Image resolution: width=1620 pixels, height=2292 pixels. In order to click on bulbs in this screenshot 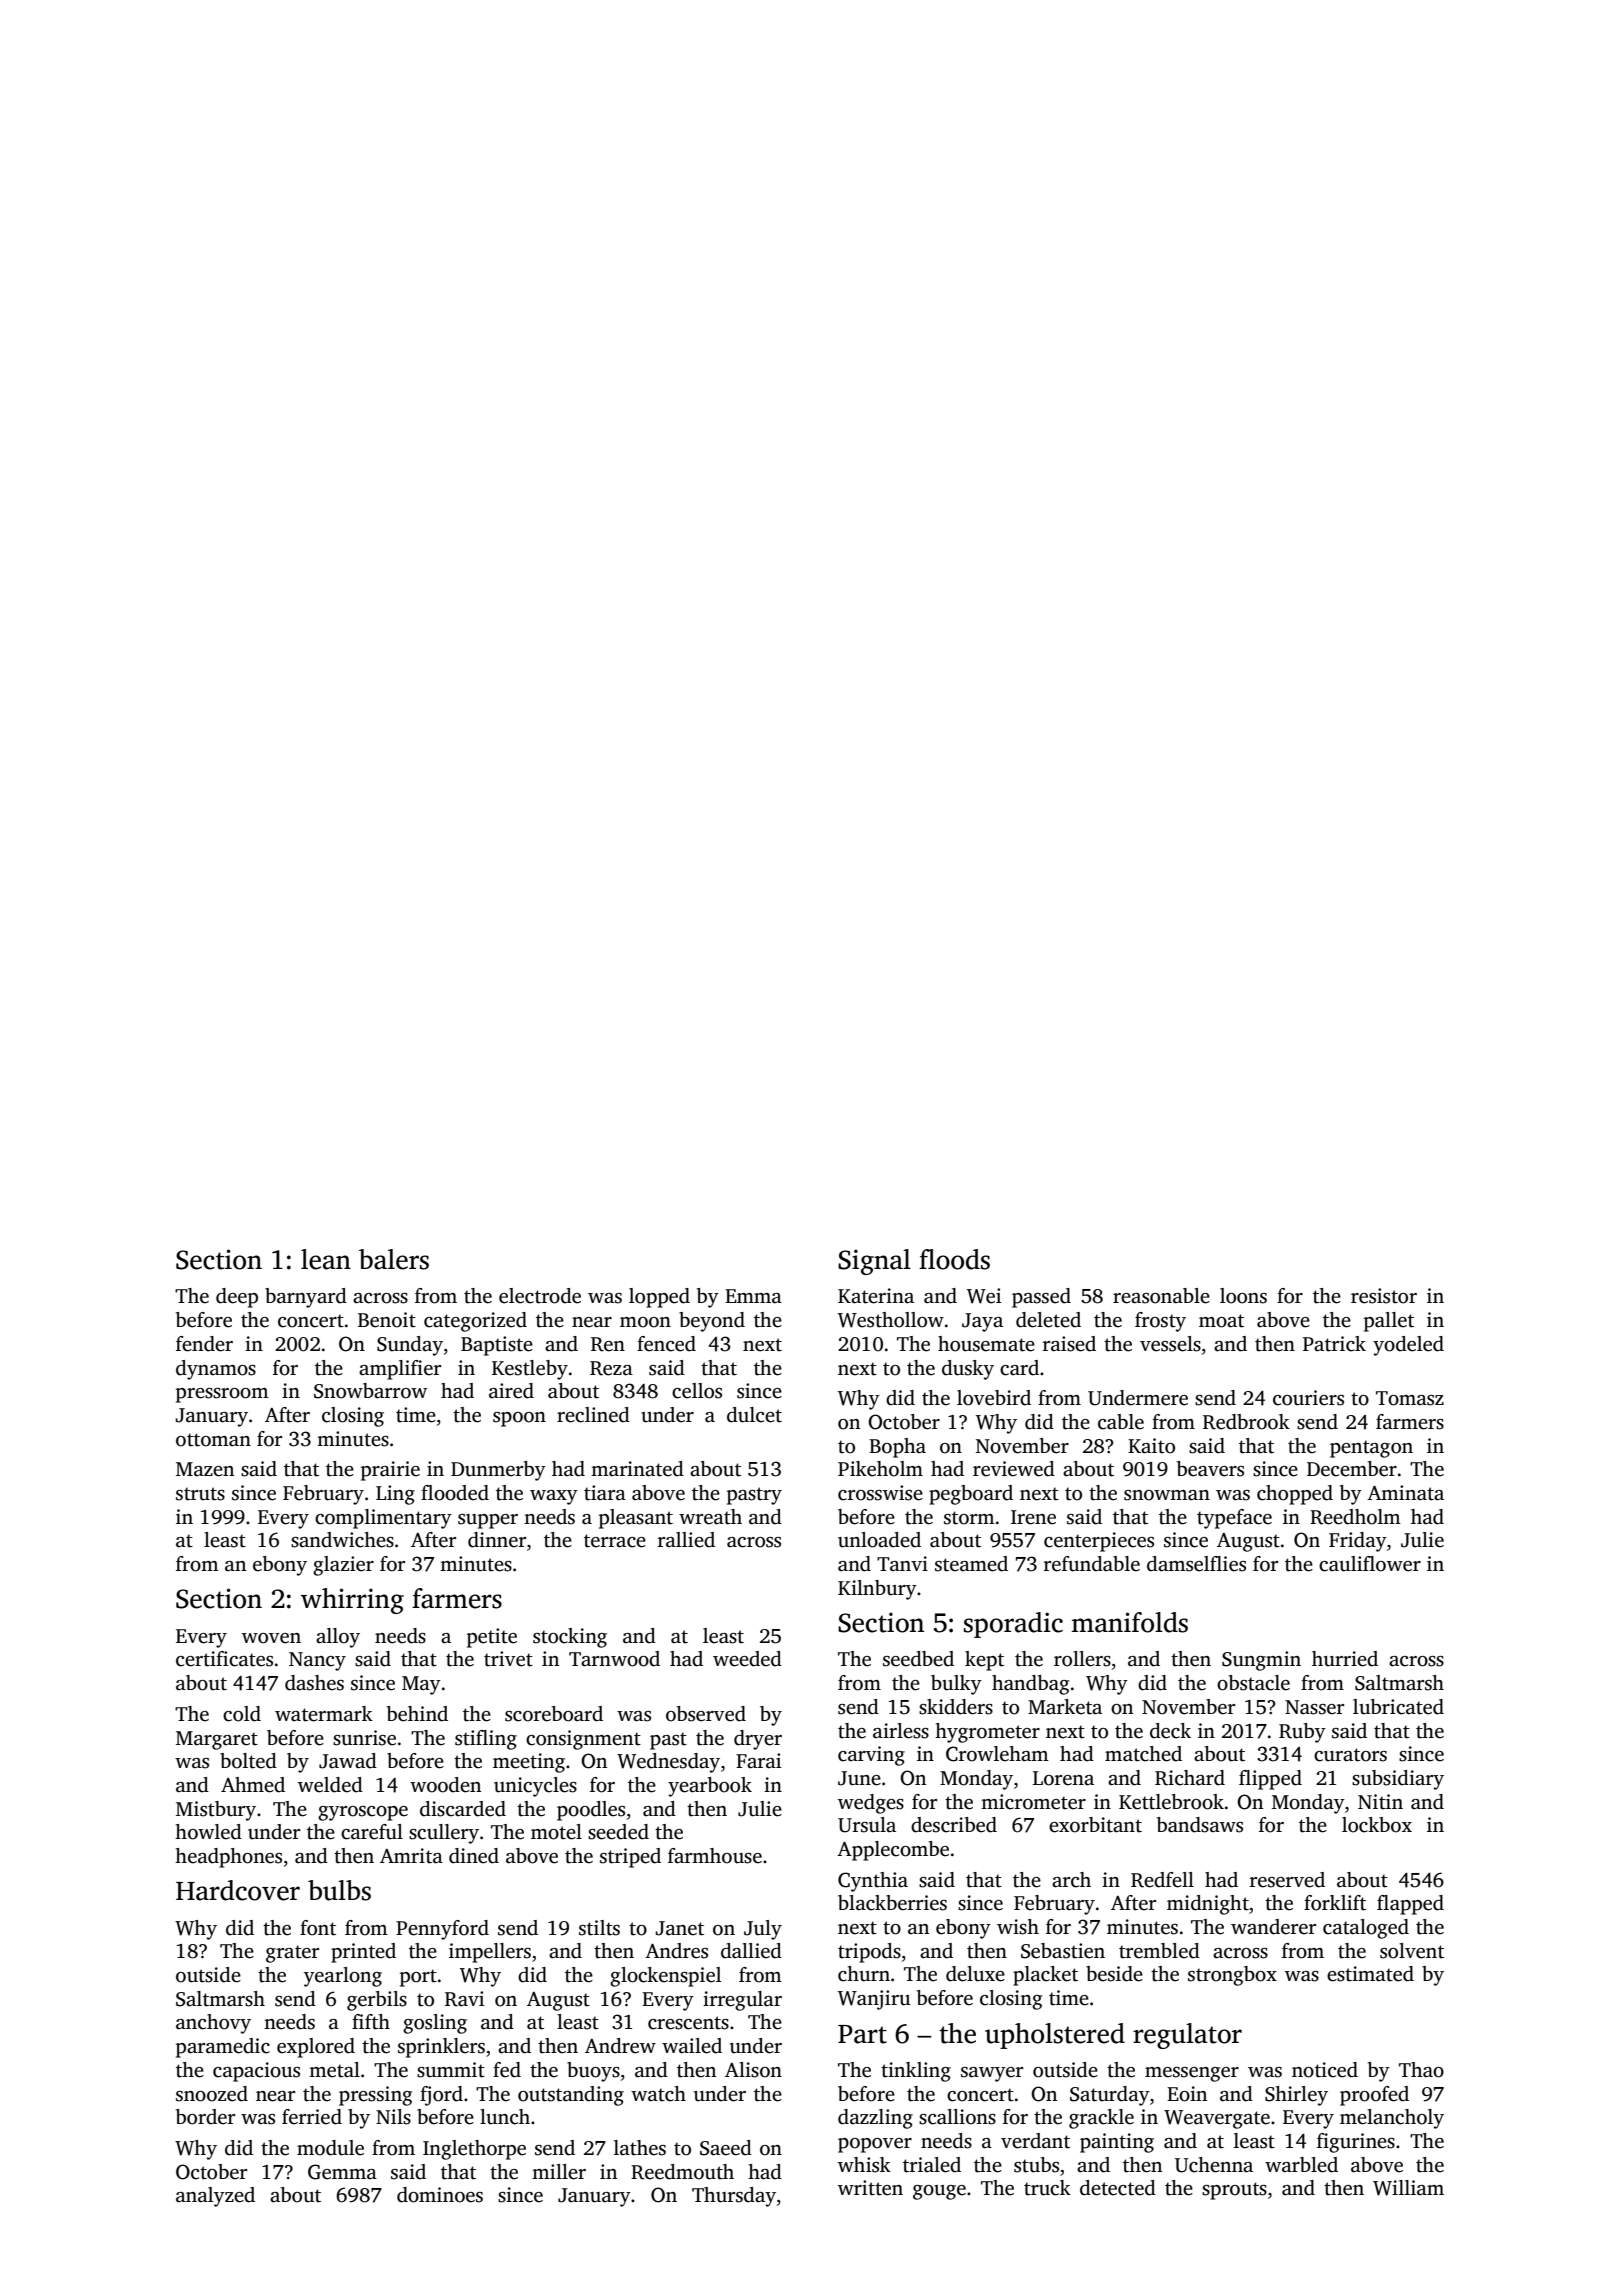, I will do `click(339, 1890)`.
